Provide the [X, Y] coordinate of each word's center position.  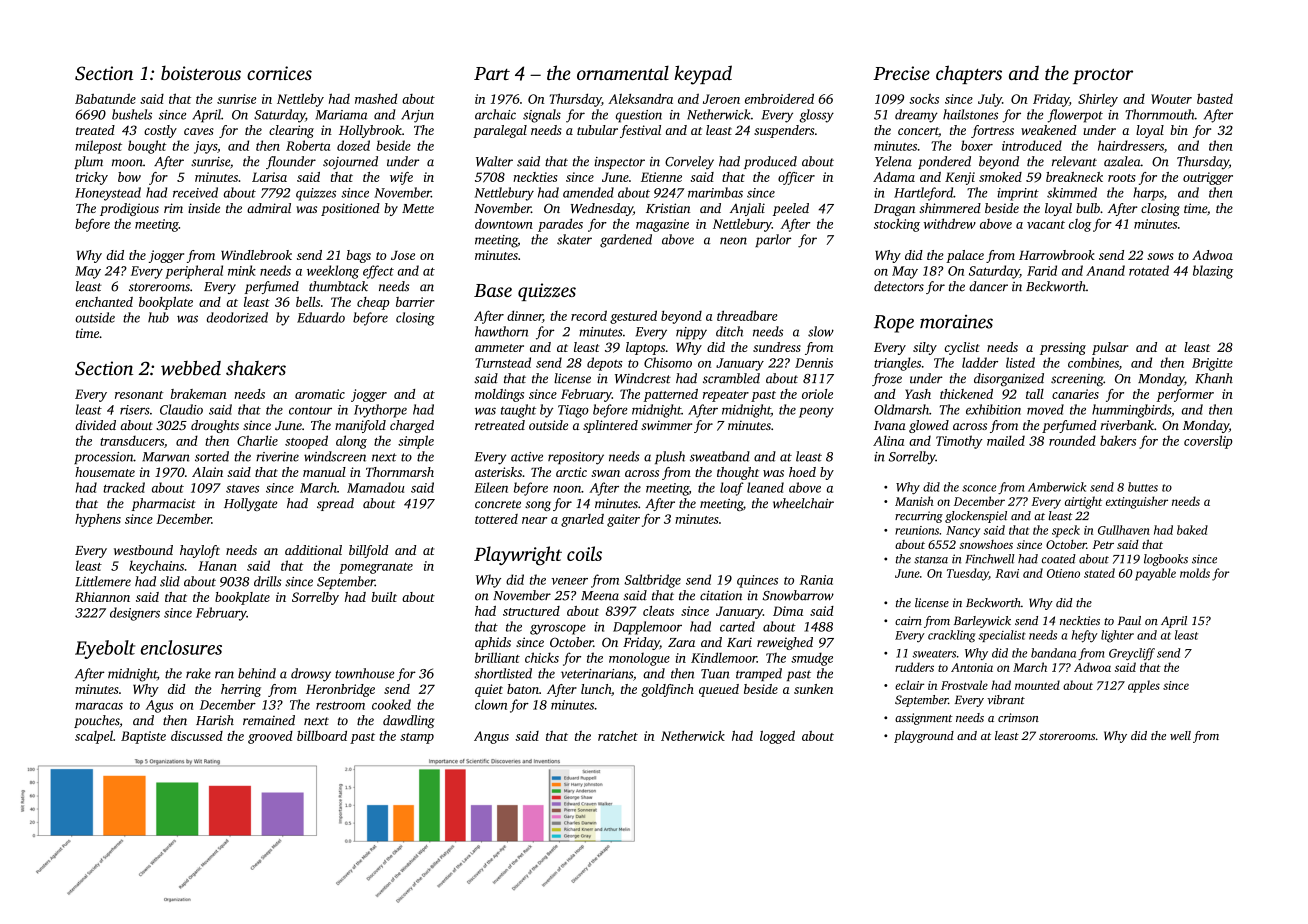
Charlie [257, 440]
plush [670, 457]
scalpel [94, 737]
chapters [969, 74]
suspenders [784, 131]
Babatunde [105, 98]
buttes [1143, 487]
